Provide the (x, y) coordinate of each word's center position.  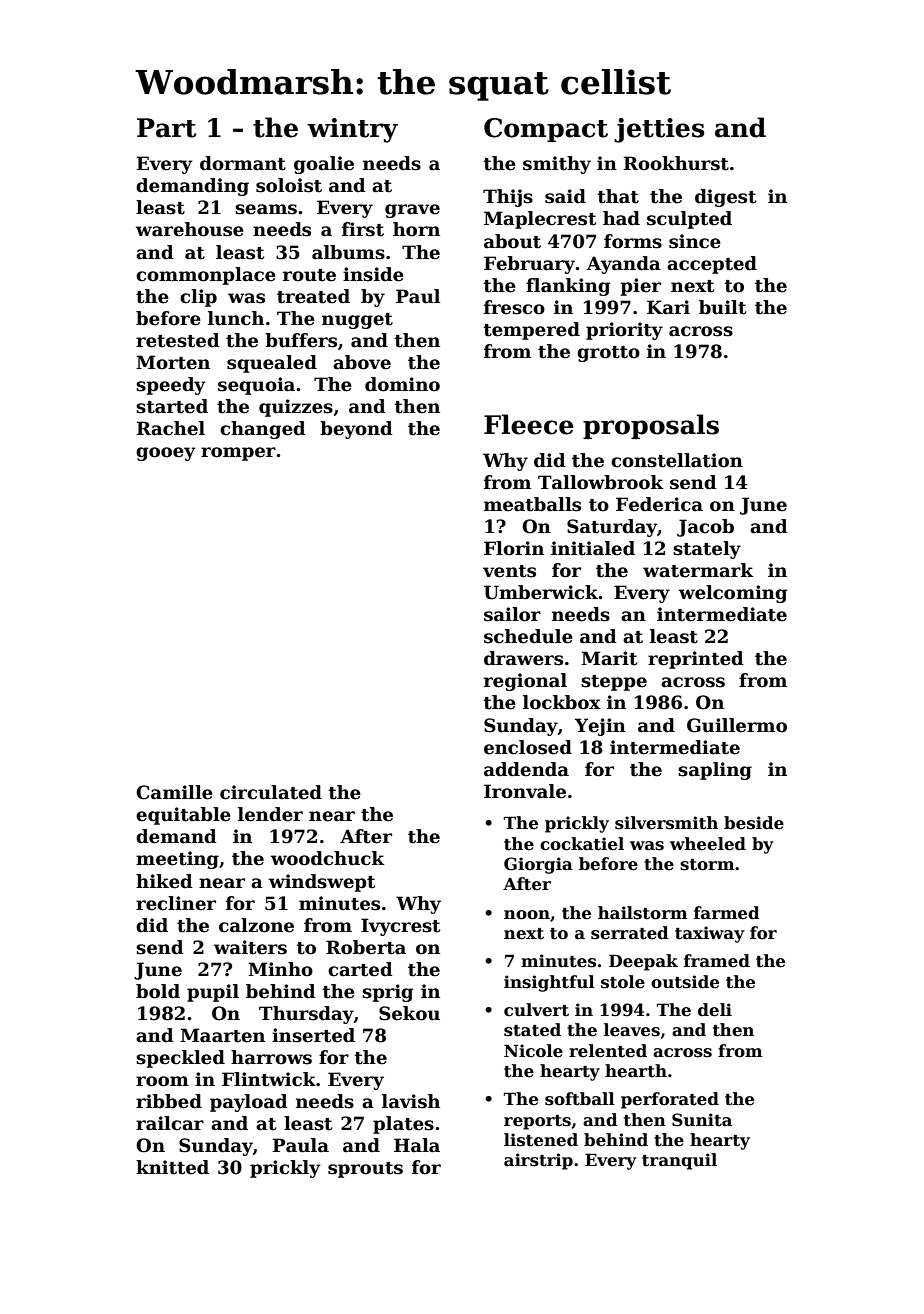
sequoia (256, 386)
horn (416, 229)
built (722, 307)
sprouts (365, 1170)
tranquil (679, 1161)
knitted (172, 1167)
